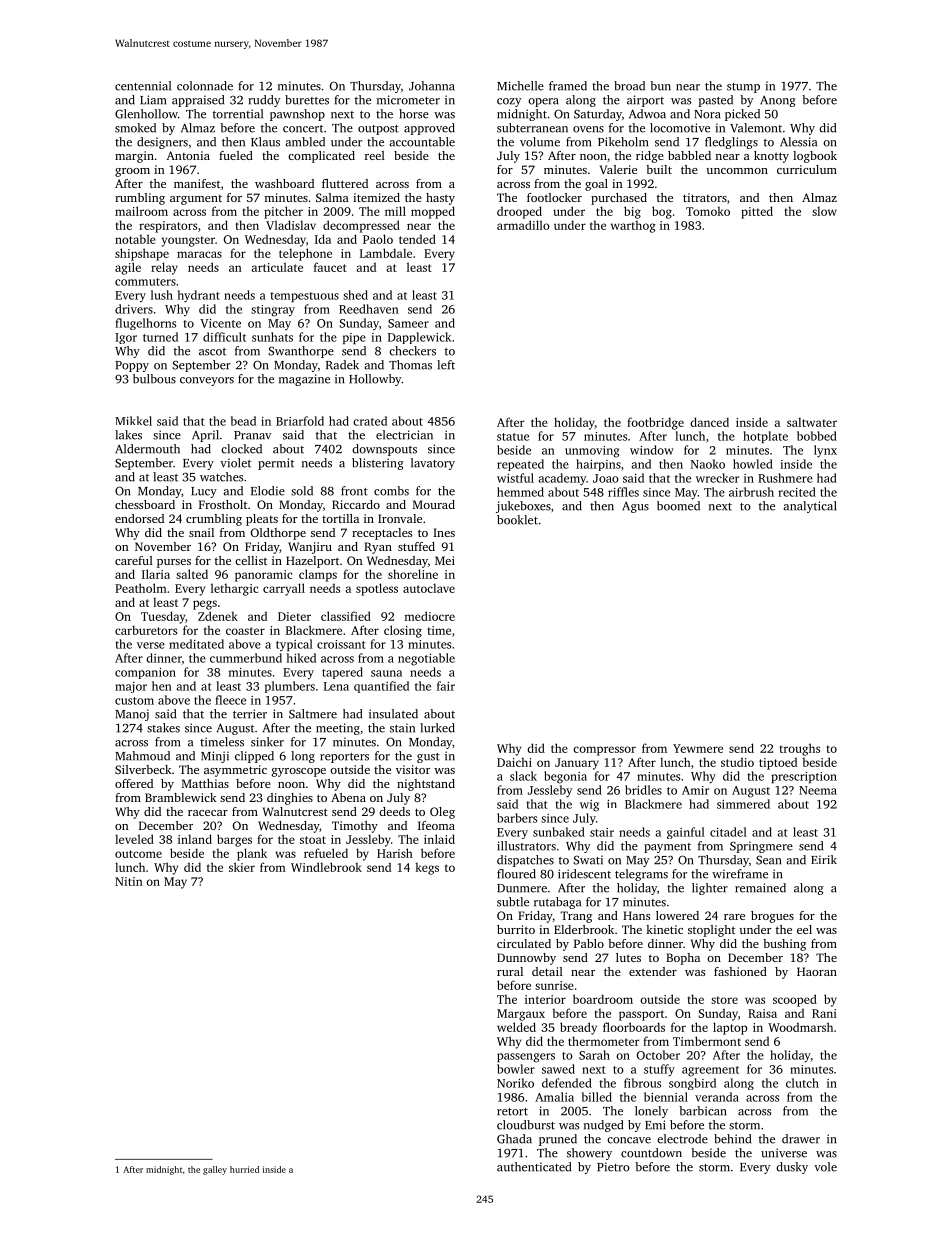  I want to click on stump, so click(743, 88).
